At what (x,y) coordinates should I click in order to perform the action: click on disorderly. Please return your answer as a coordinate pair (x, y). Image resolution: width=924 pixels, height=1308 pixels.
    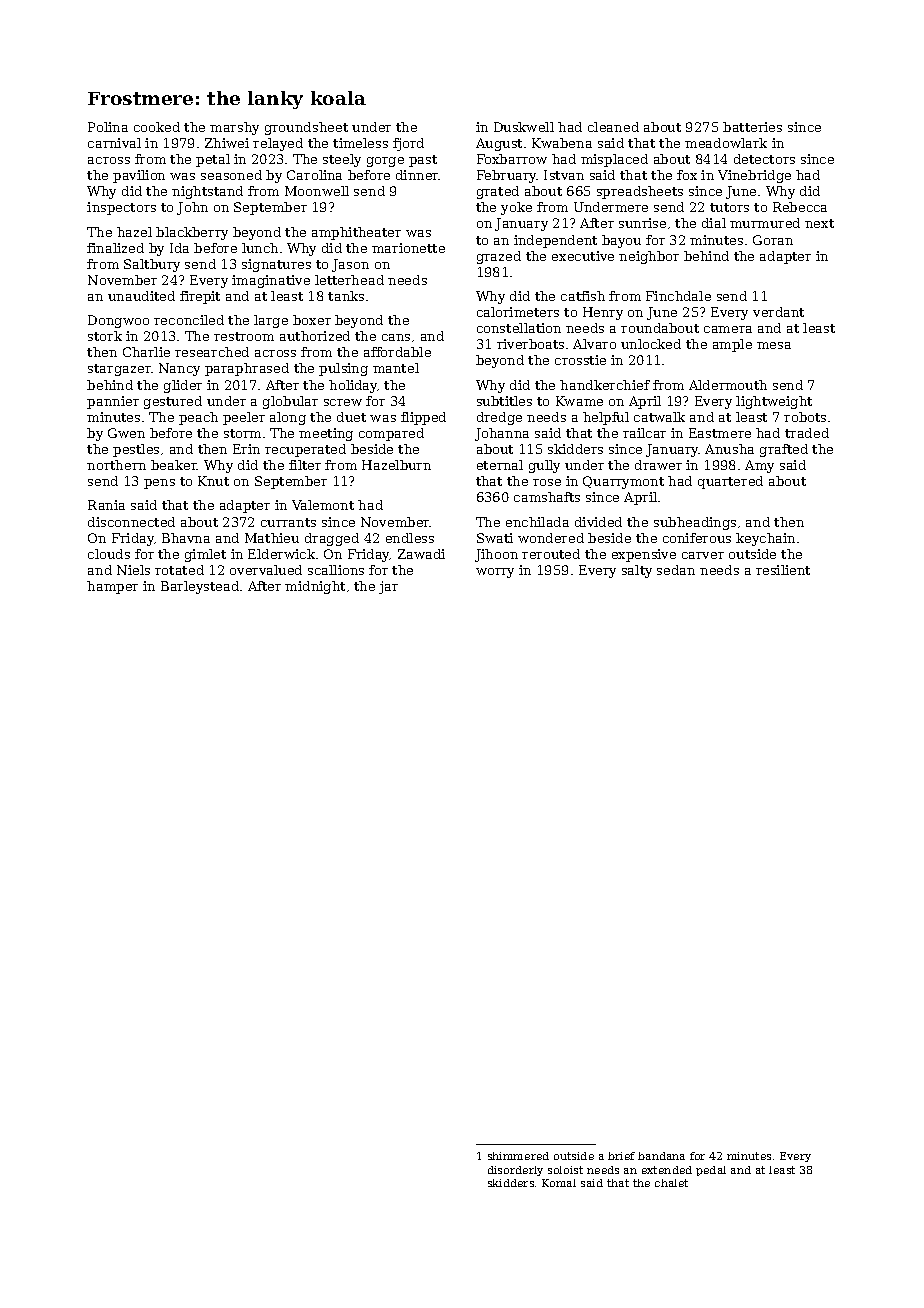
    Looking at the image, I should click on (515, 1171).
